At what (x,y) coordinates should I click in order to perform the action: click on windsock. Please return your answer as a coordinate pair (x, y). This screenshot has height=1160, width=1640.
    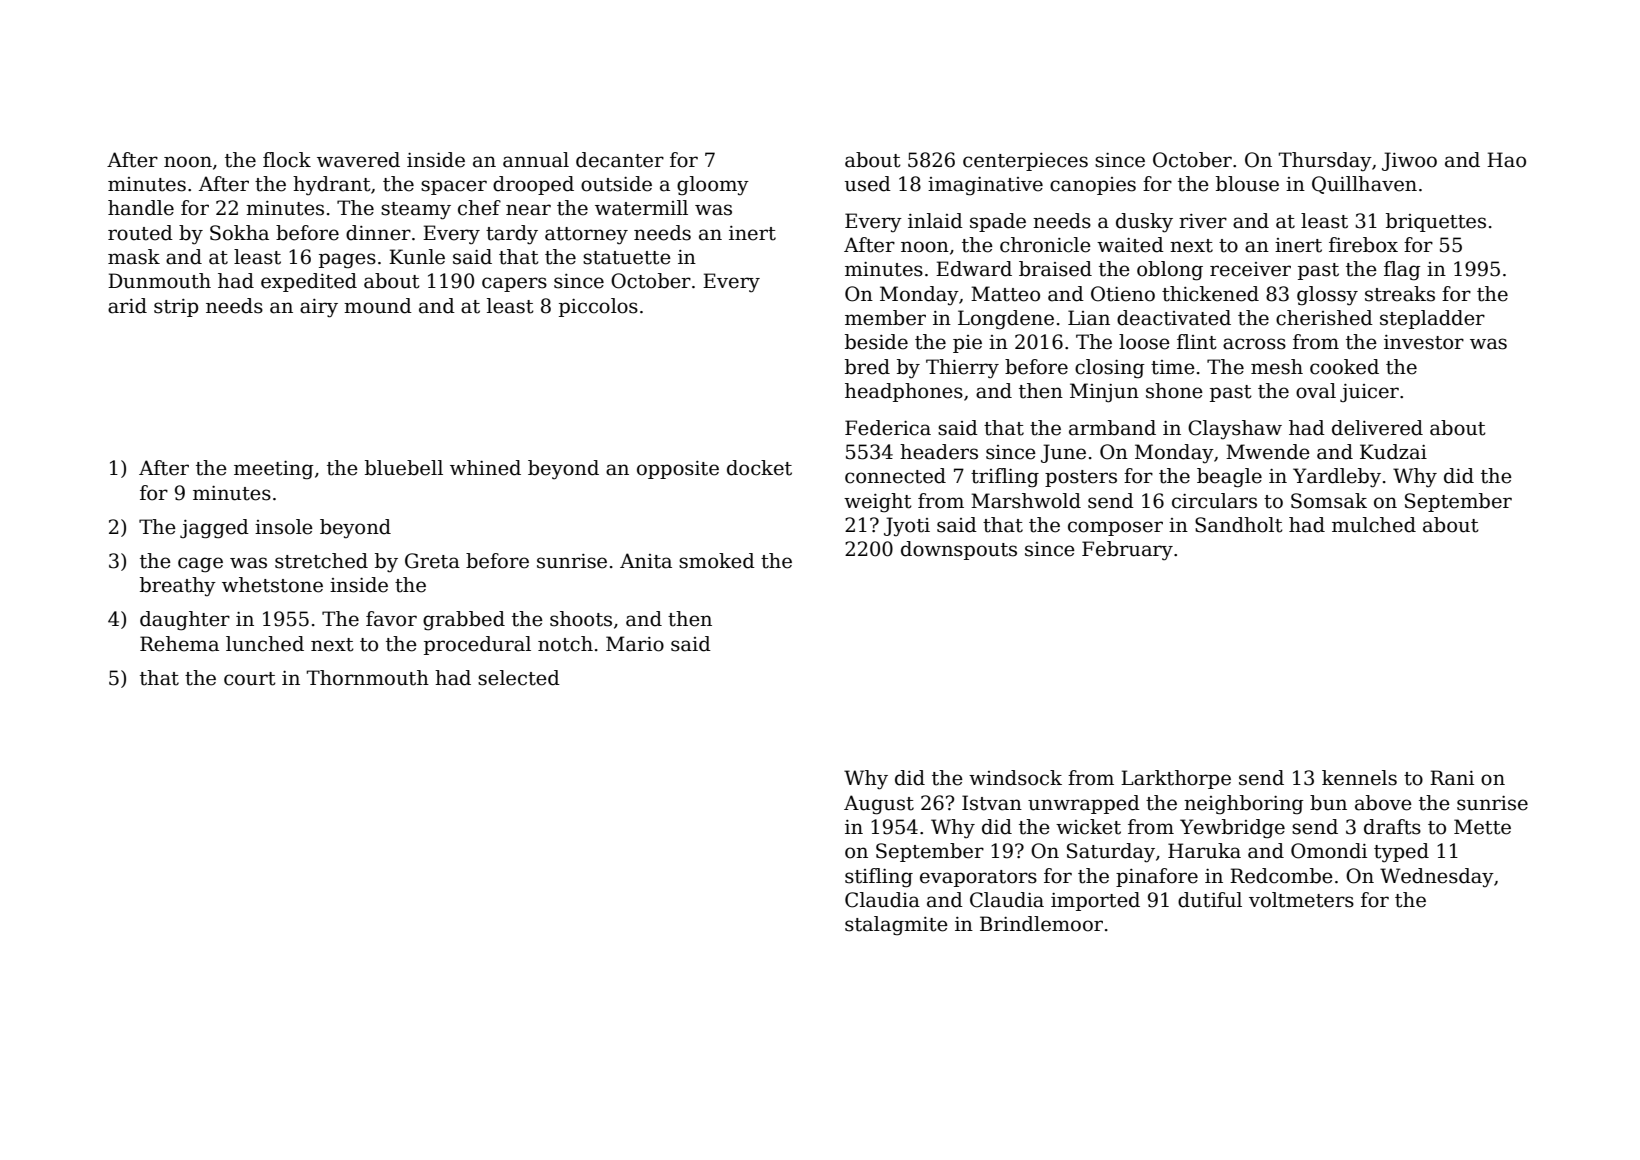
    Looking at the image, I should click on (1015, 778).
